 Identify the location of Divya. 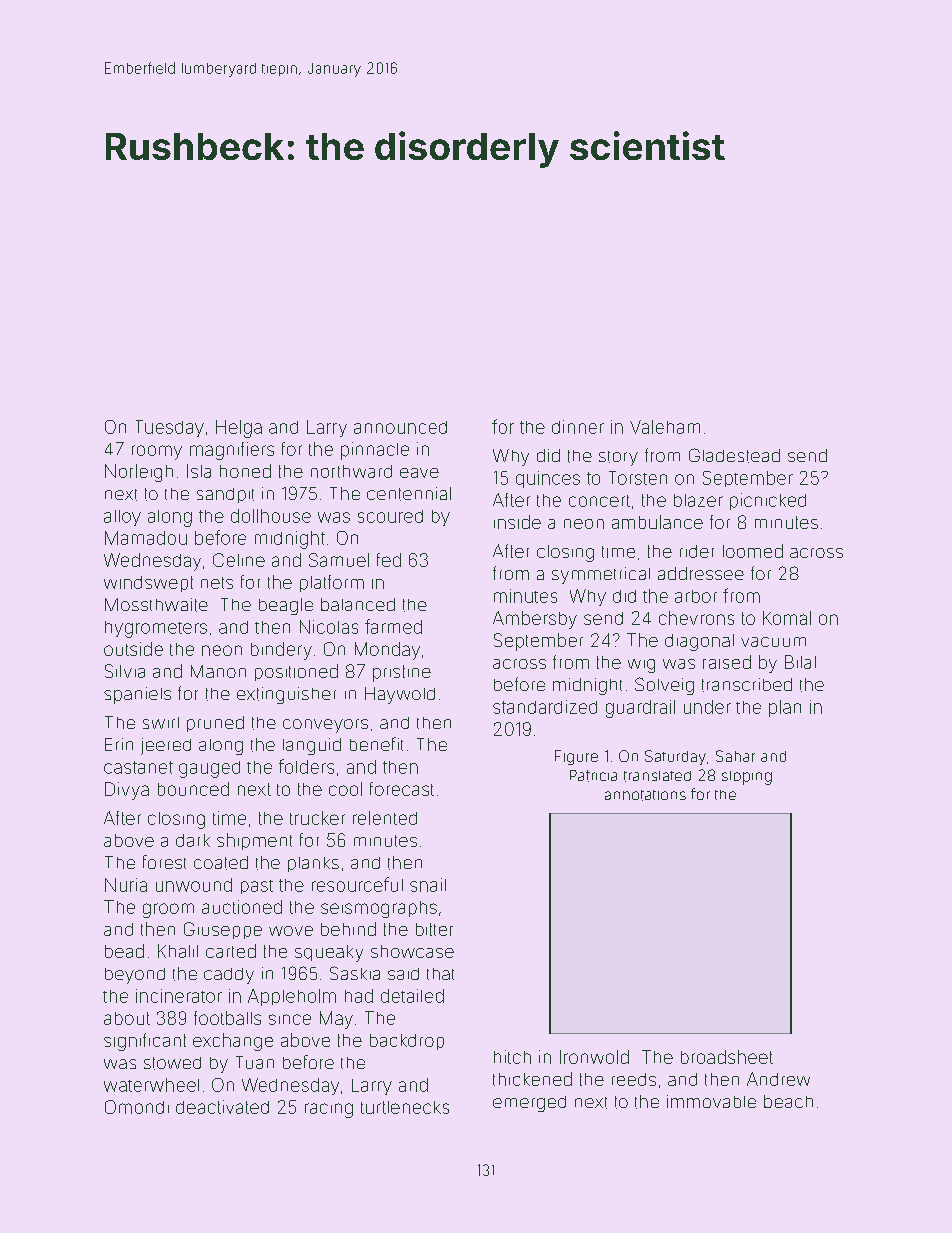
(127, 791).
